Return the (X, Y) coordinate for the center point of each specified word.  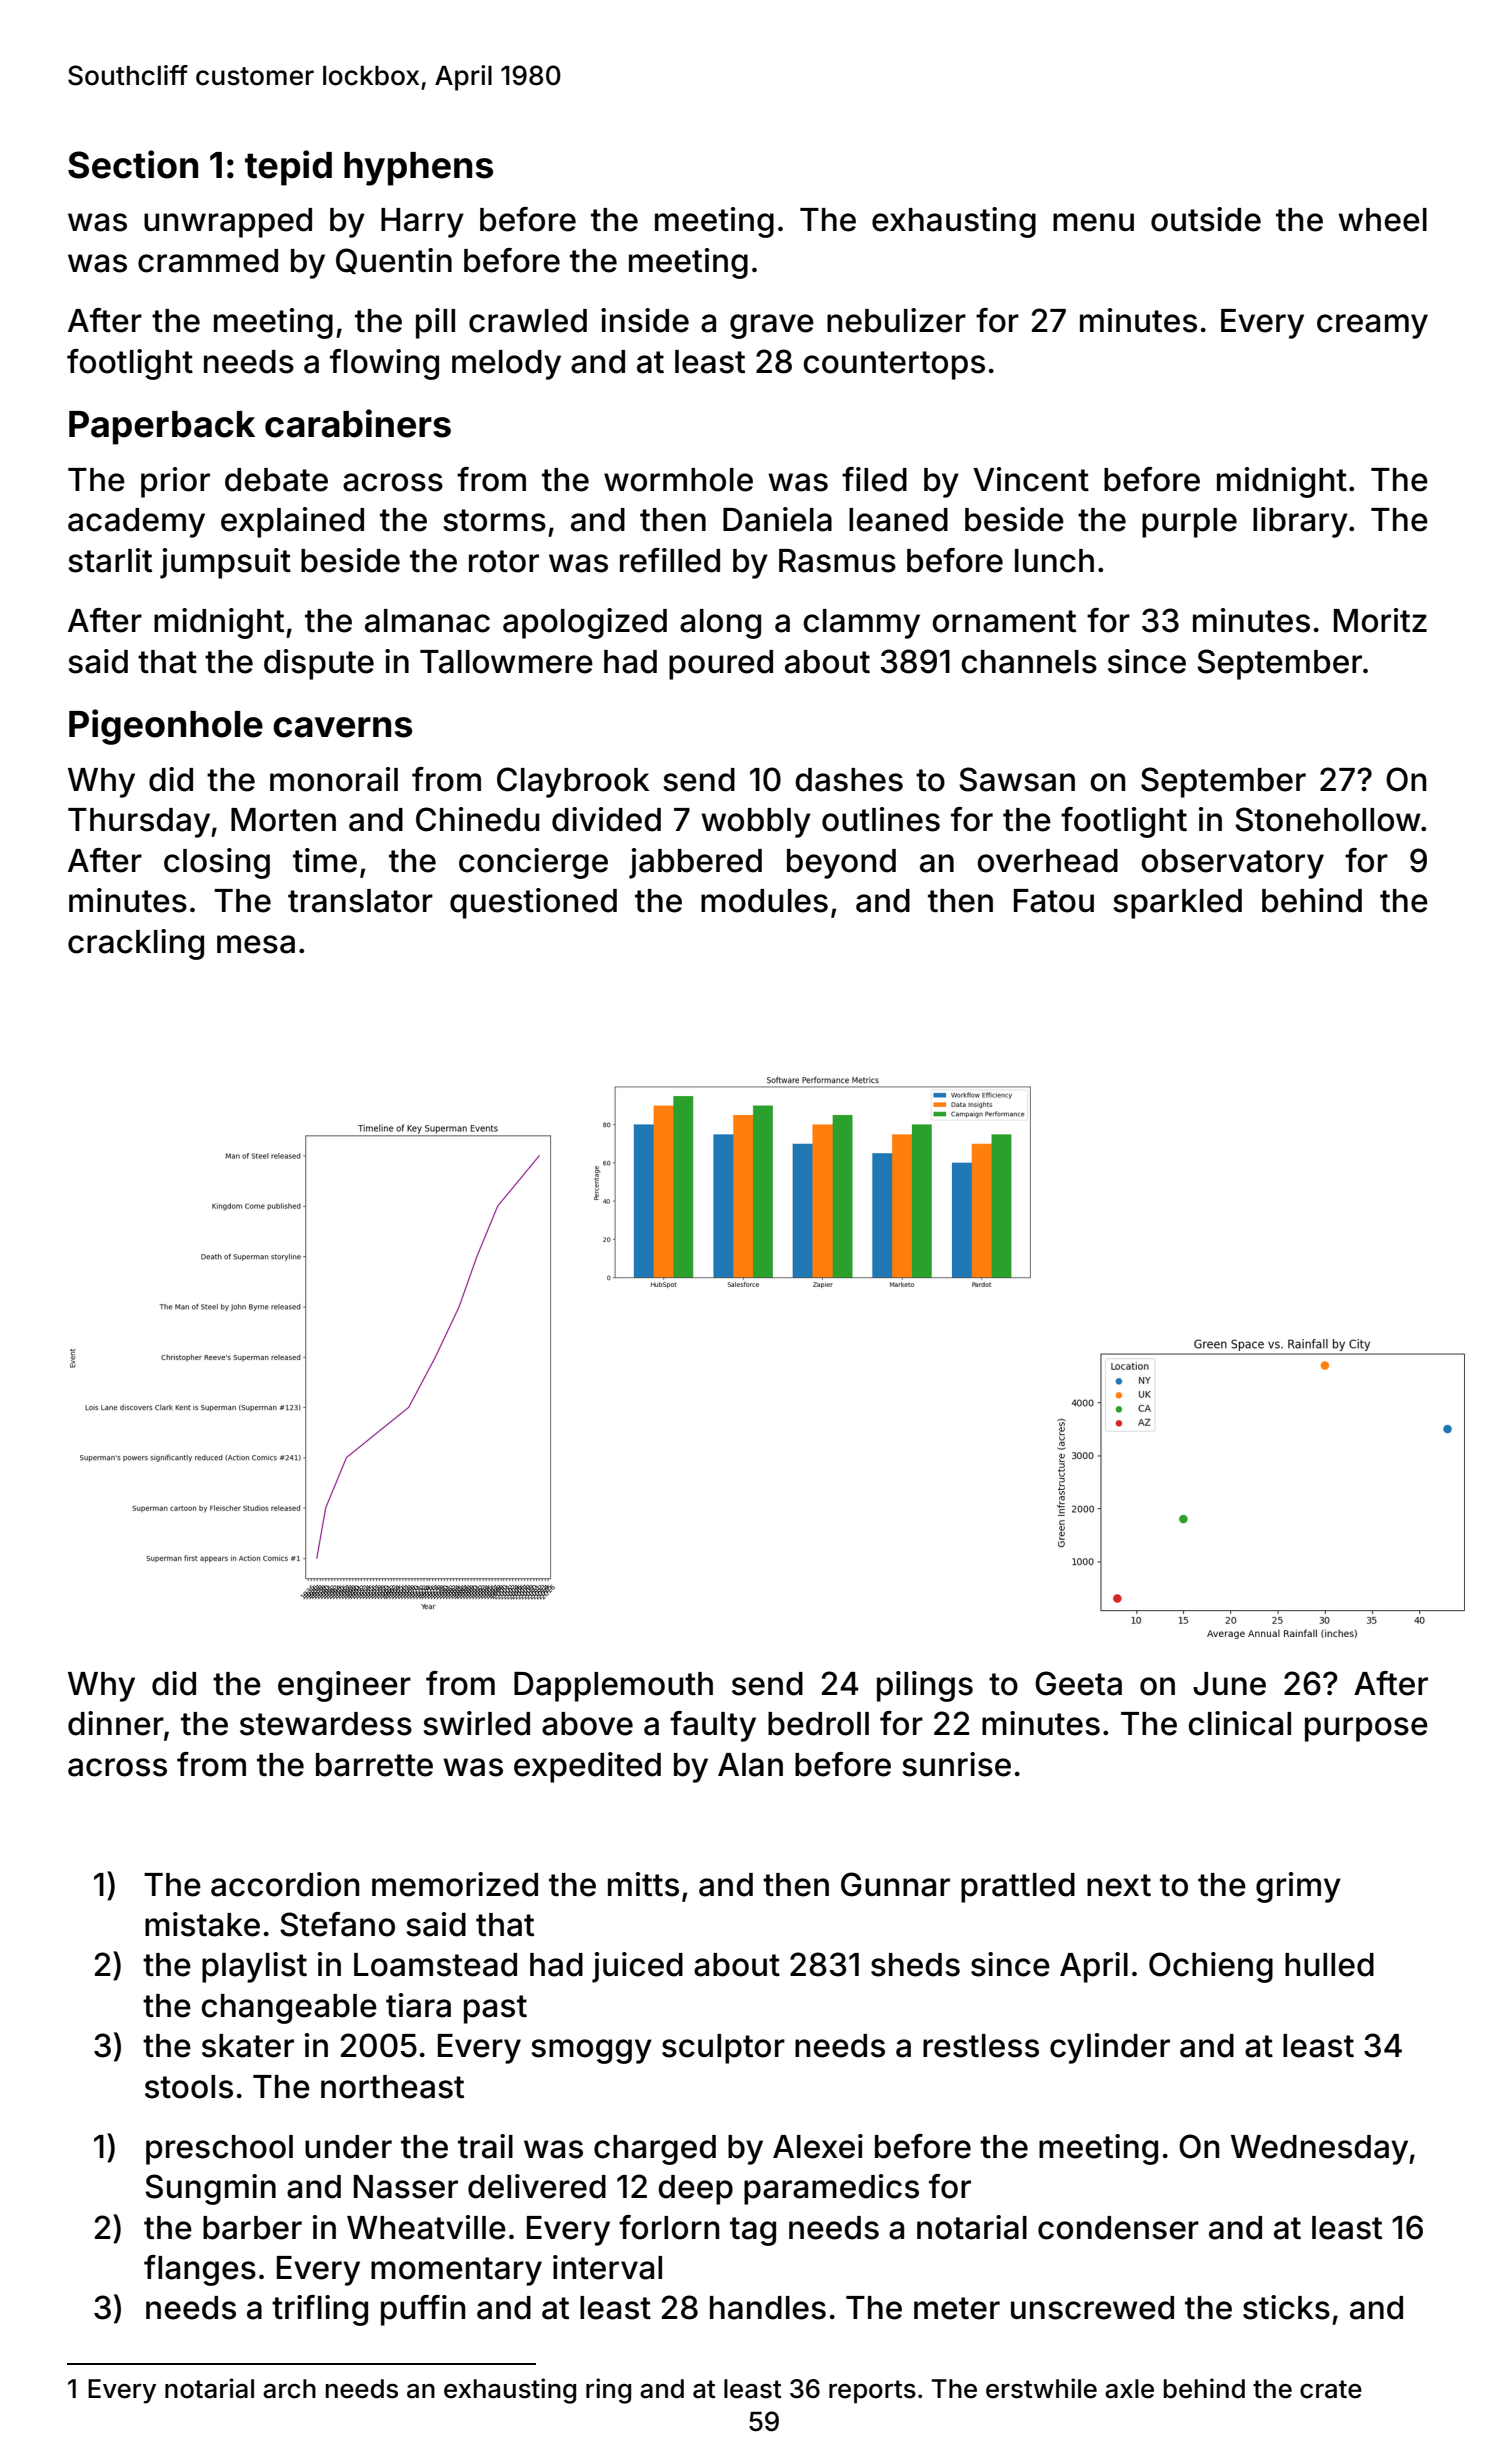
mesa (256, 944)
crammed (208, 261)
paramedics (831, 2189)
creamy (1372, 326)
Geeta (1078, 1683)
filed (874, 479)
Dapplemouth (613, 1686)
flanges (200, 2270)
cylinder (1110, 2048)
